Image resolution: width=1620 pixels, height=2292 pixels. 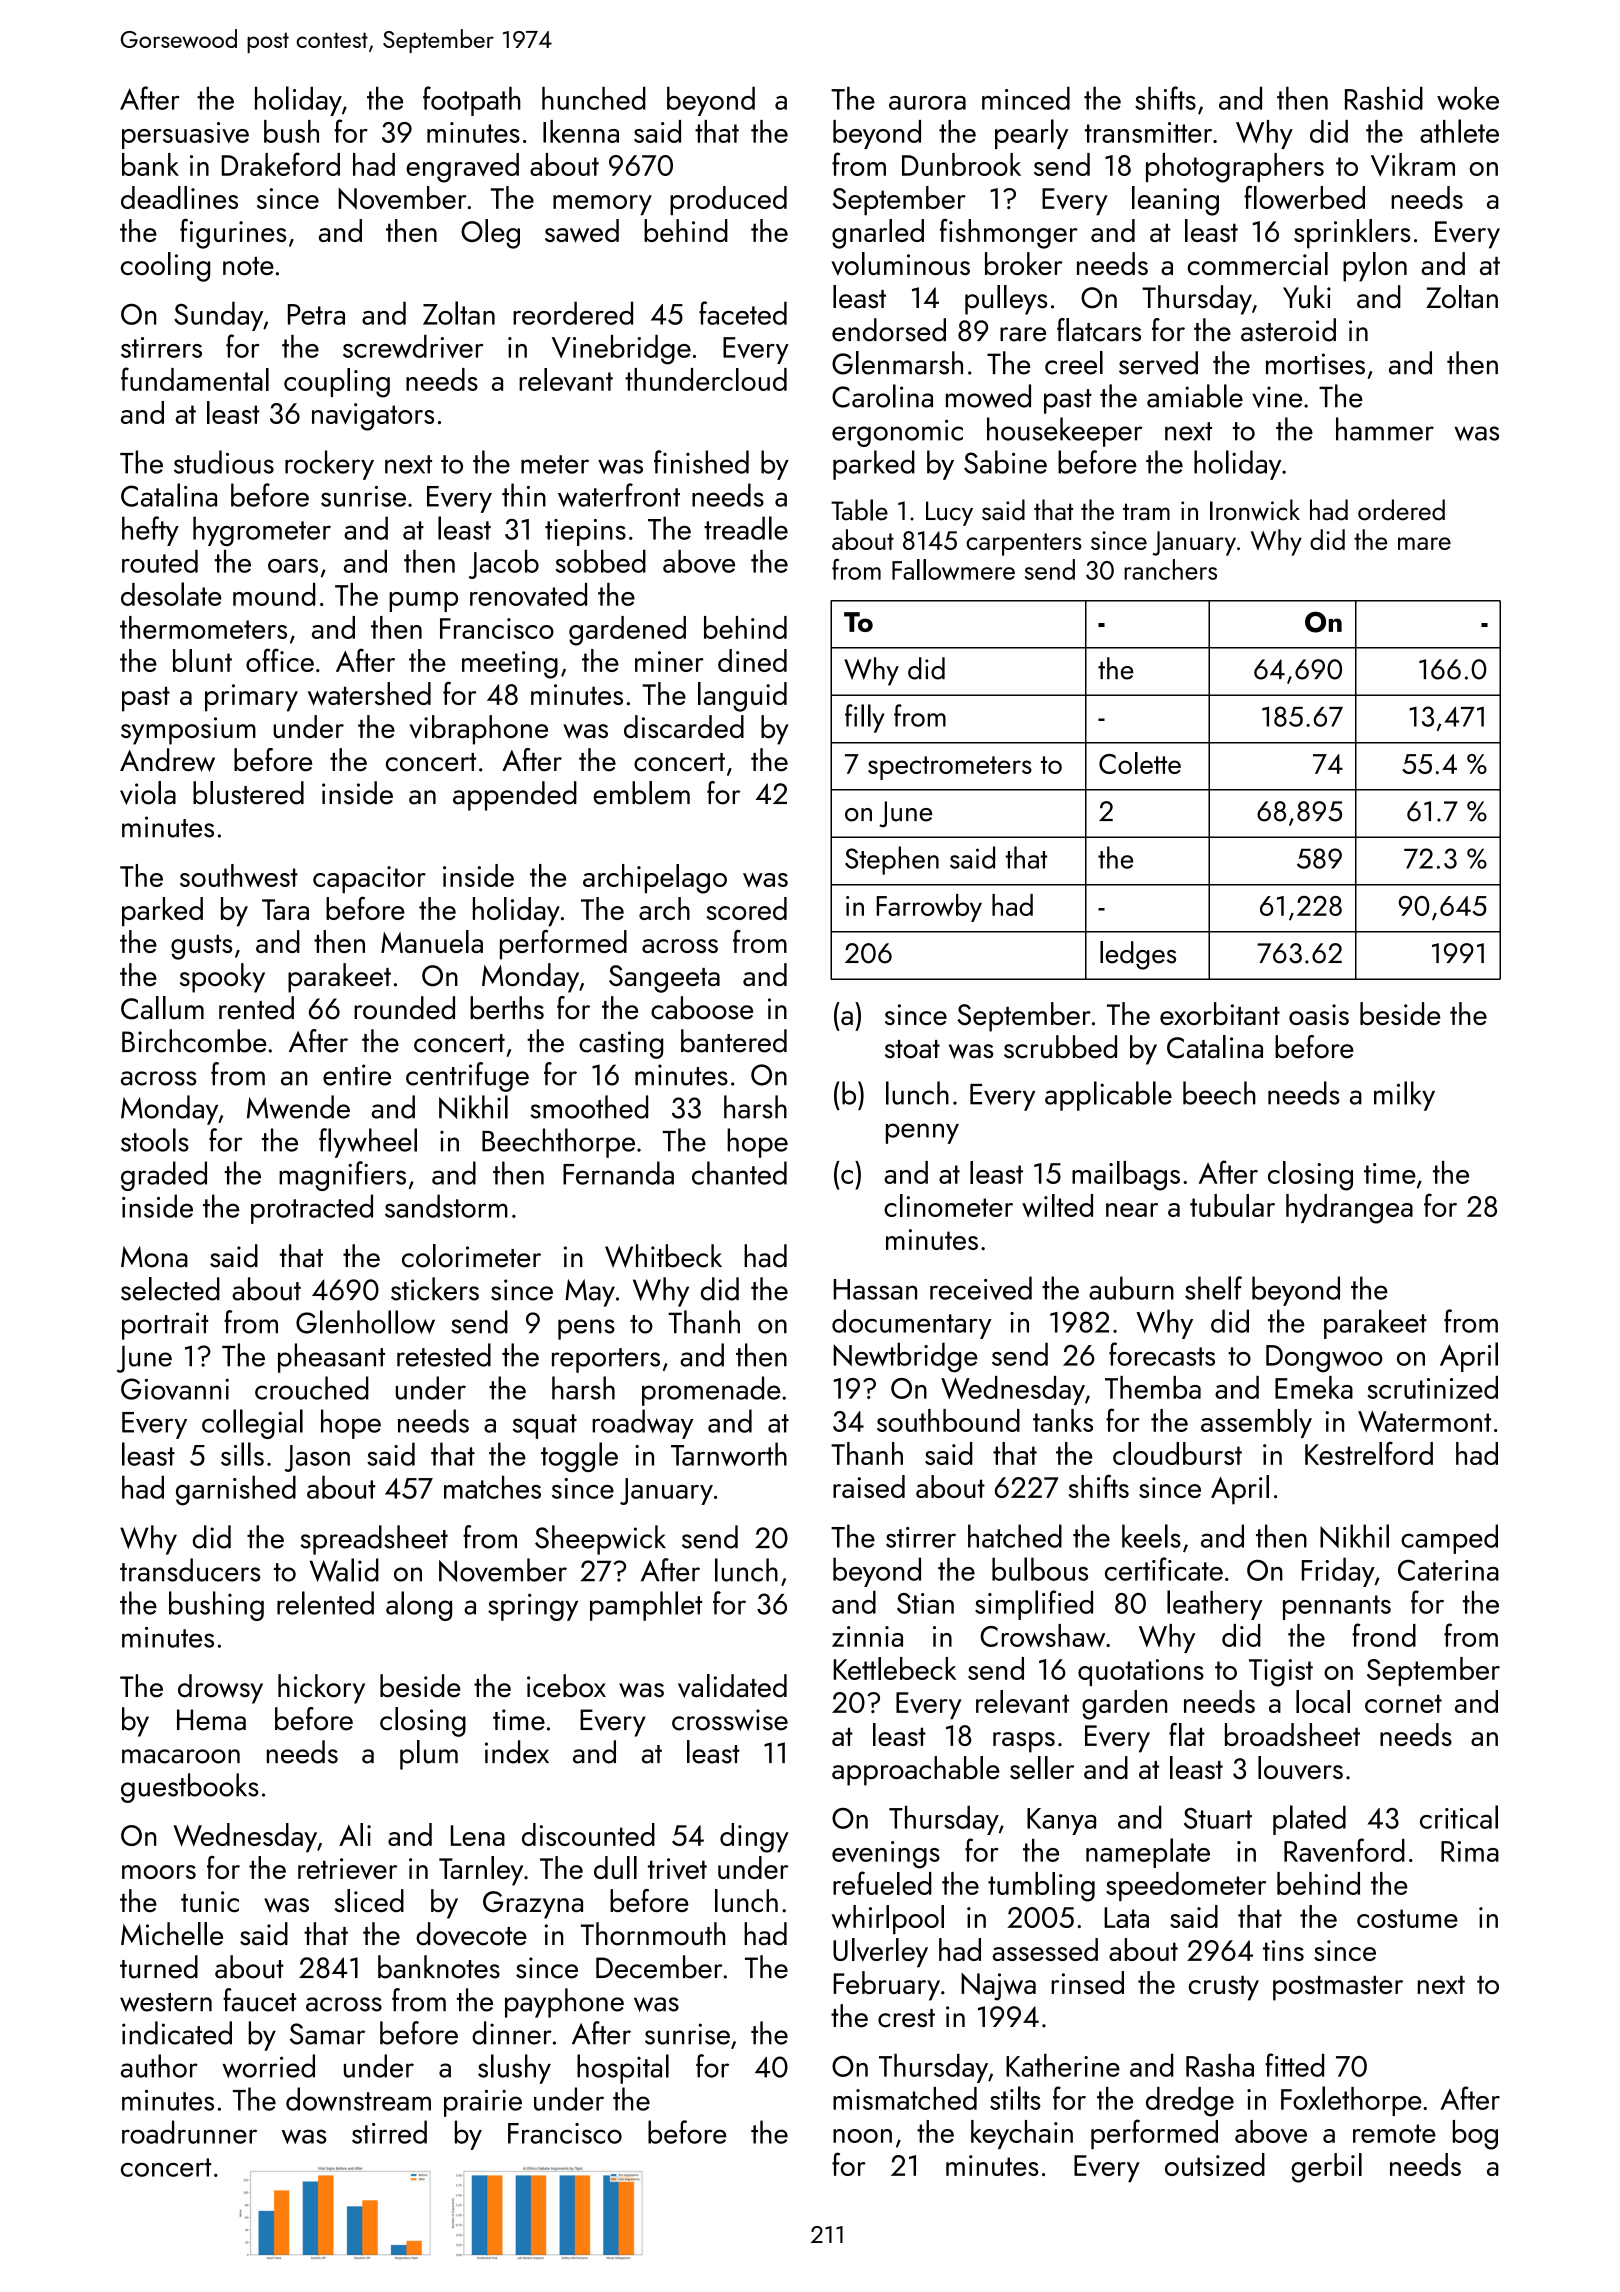 What do you see at coordinates (1349, 1209) in the image?
I see `hydrangea` at bounding box center [1349, 1209].
